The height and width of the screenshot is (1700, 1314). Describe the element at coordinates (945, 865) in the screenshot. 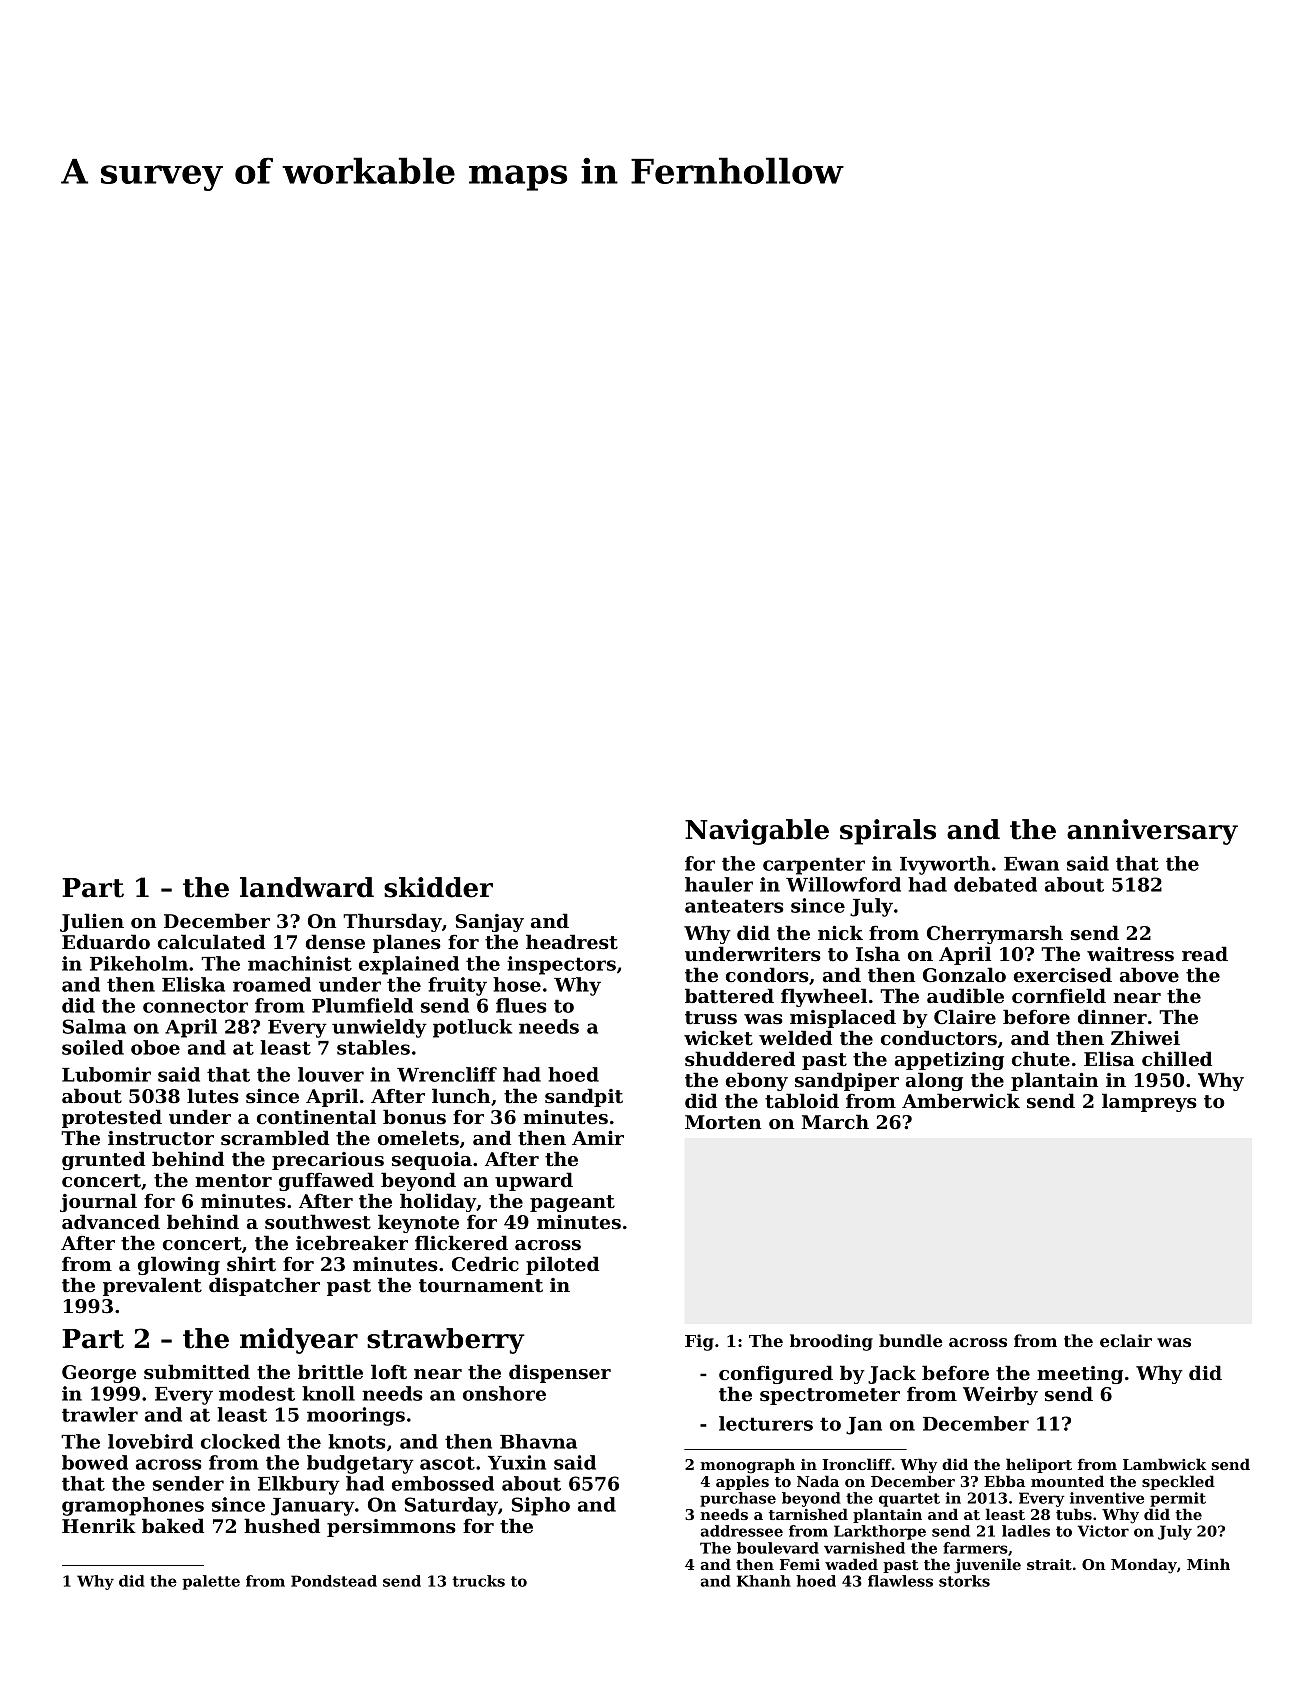

I see `Ivyworth` at that location.
